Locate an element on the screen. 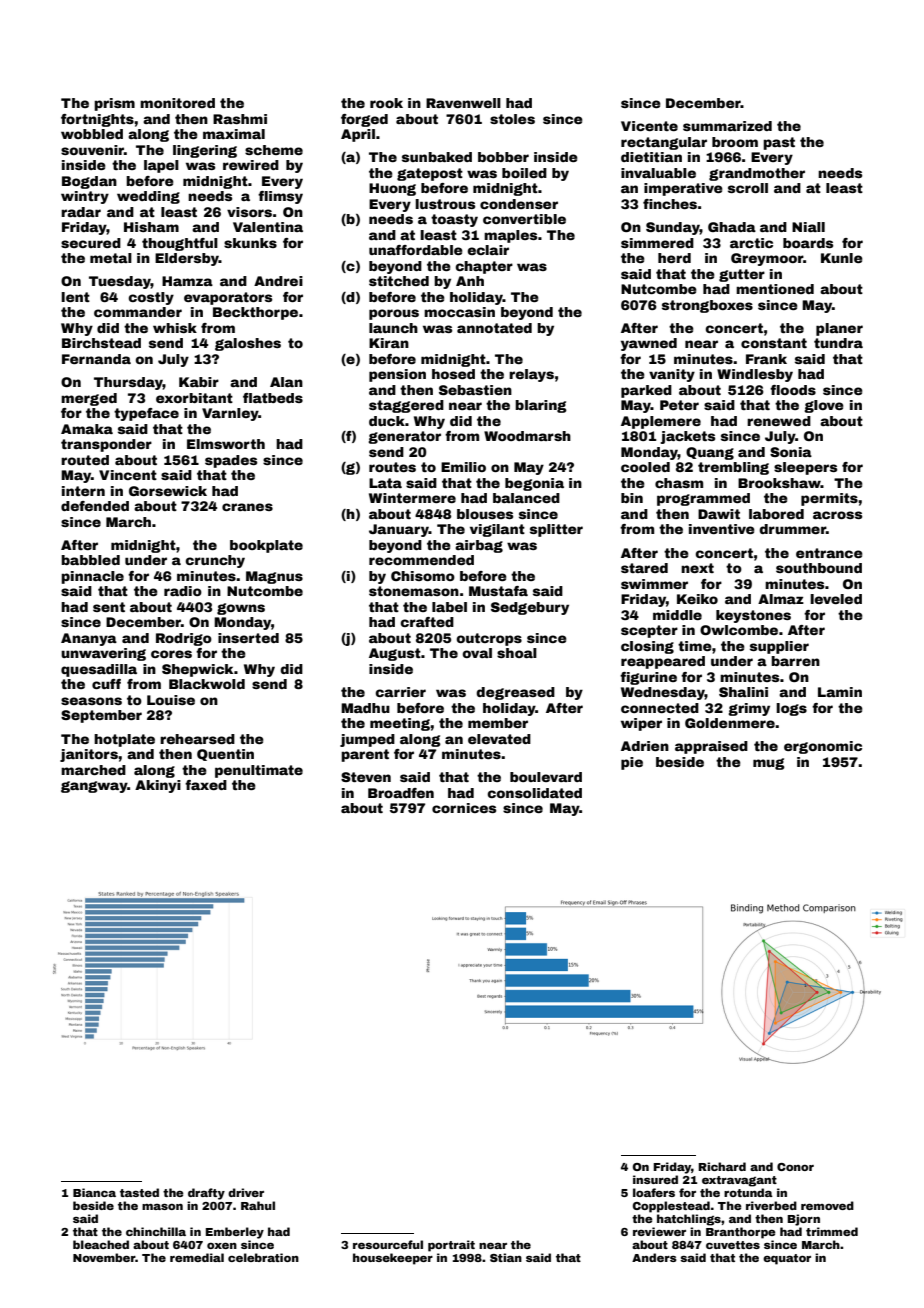 The height and width of the screenshot is (1308, 924). Conor is located at coordinates (795, 1167).
